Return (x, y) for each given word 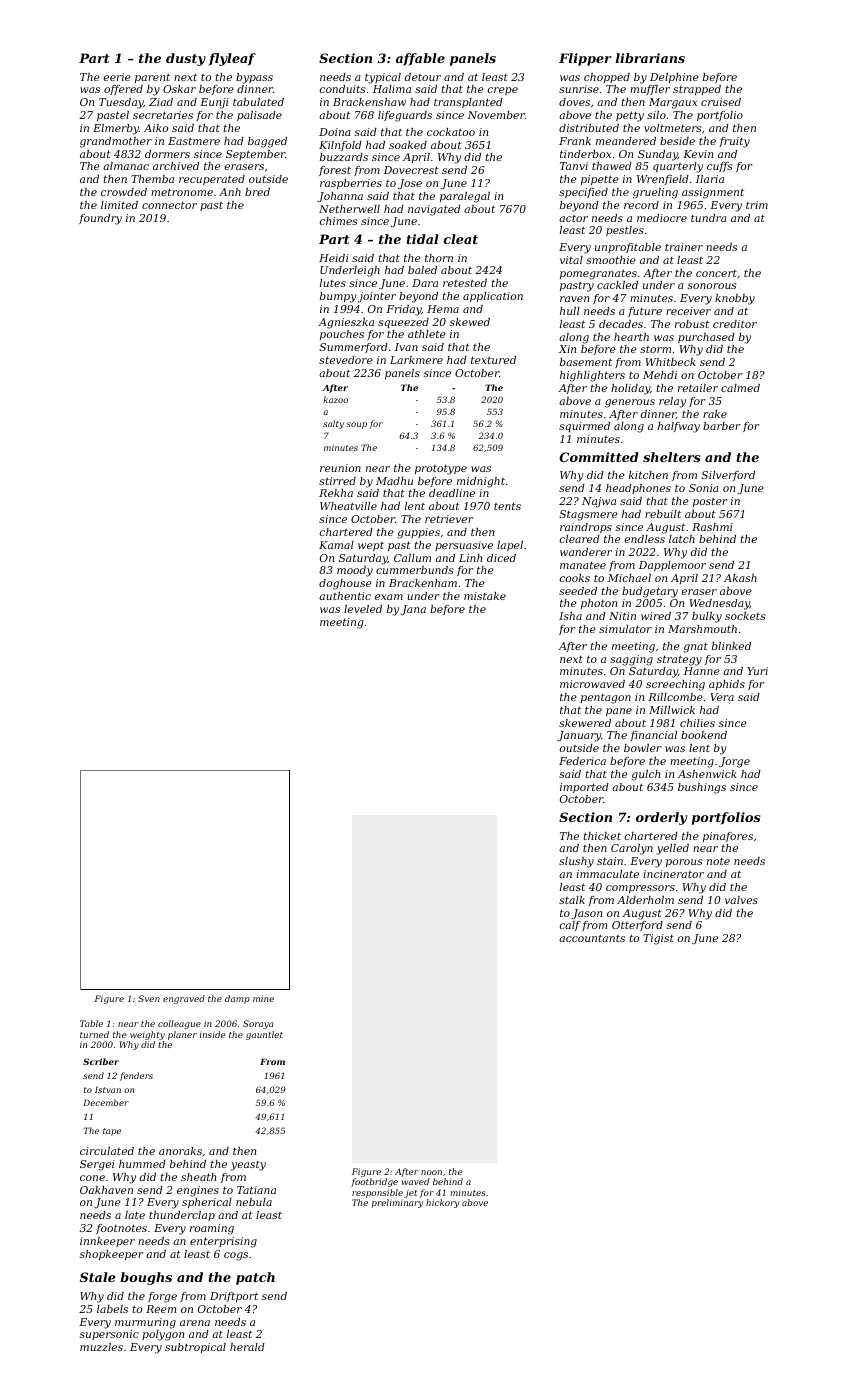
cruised (721, 102)
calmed (740, 388)
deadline (452, 493)
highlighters (592, 376)
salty (333, 424)
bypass (254, 78)
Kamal (336, 545)
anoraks (180, 1151)
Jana (413, 610)
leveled (363, 609)
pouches (342, 335)
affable (420, 59)
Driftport (234, 1297)
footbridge (374, 1182)
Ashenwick (707, 774)
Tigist (658, 939)
